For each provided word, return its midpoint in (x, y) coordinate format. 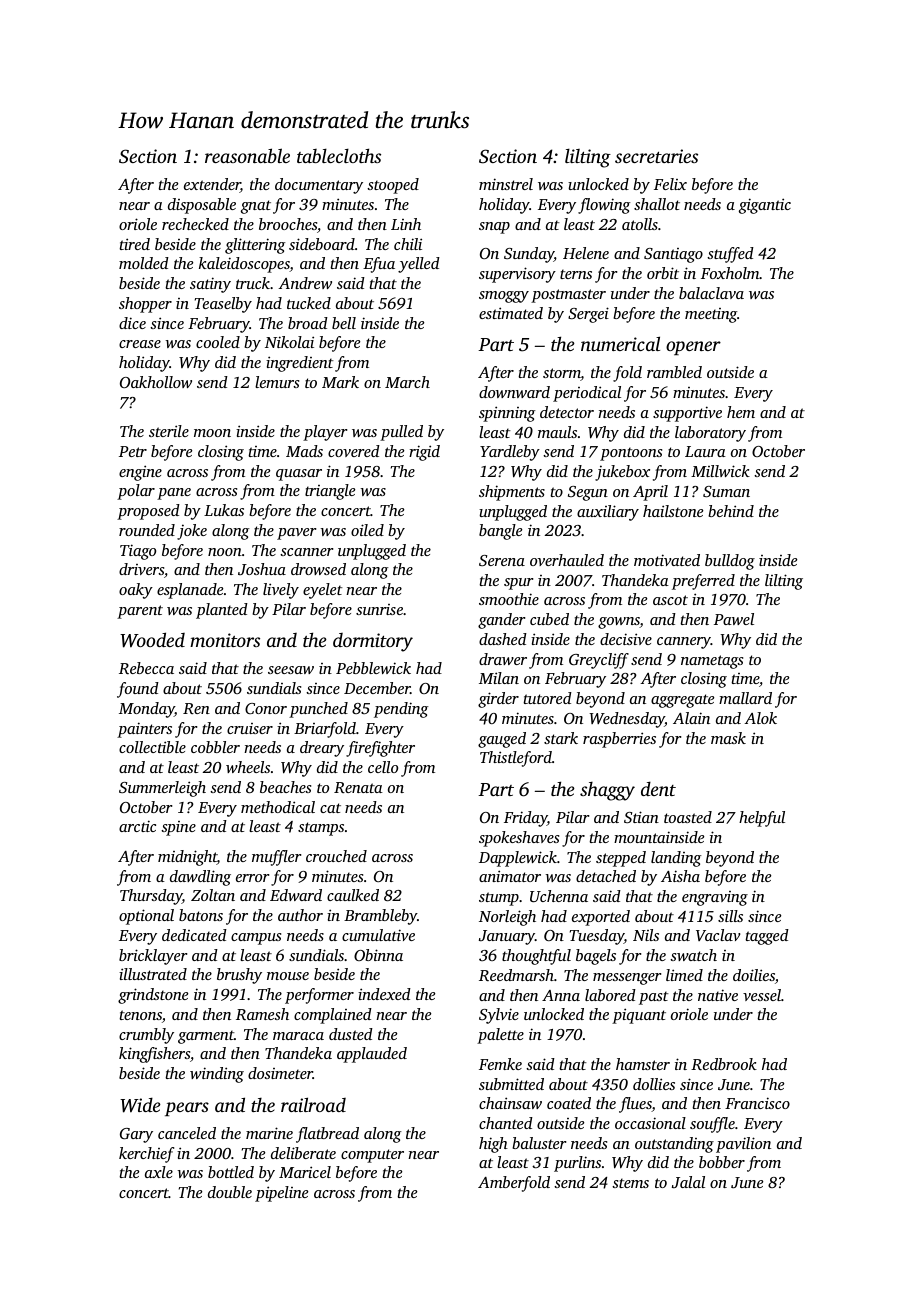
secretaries (656, 156)
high (493, 1145)
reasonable (247, 155)
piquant (639, 1016)
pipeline (281, 1194)
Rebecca (146, 668)
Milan (499, 678)
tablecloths (339, 155)
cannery (684, 643)
